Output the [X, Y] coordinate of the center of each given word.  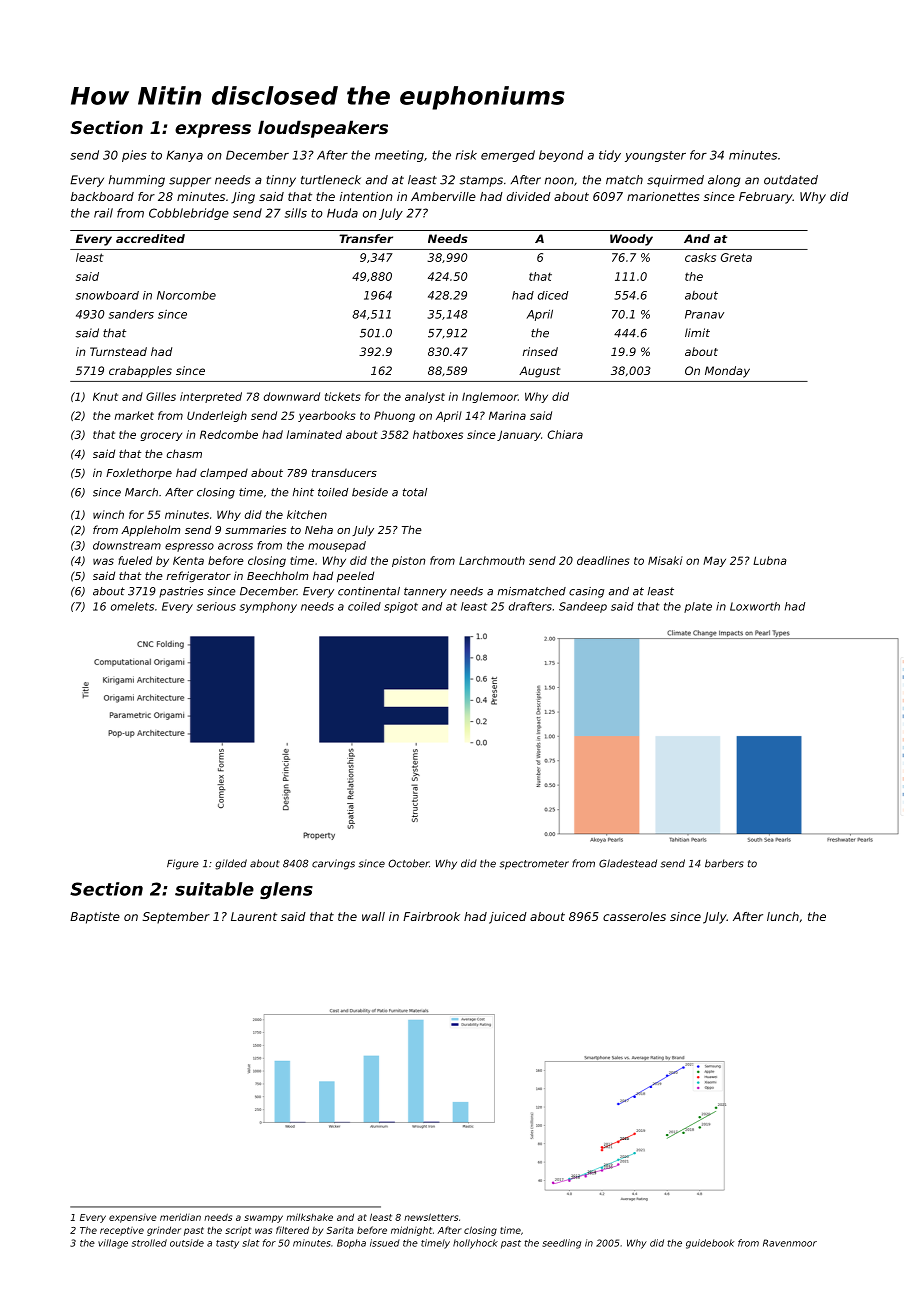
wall [373, 916]
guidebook [710, 1244]
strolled [149, 1243]
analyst [425, 397]
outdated [791, 180]
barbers [724, 863]
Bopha [351, 1244]
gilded [231, 864]
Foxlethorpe [139, 473]
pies [134, 156]
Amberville [443, 196]
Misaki [665, 560]
